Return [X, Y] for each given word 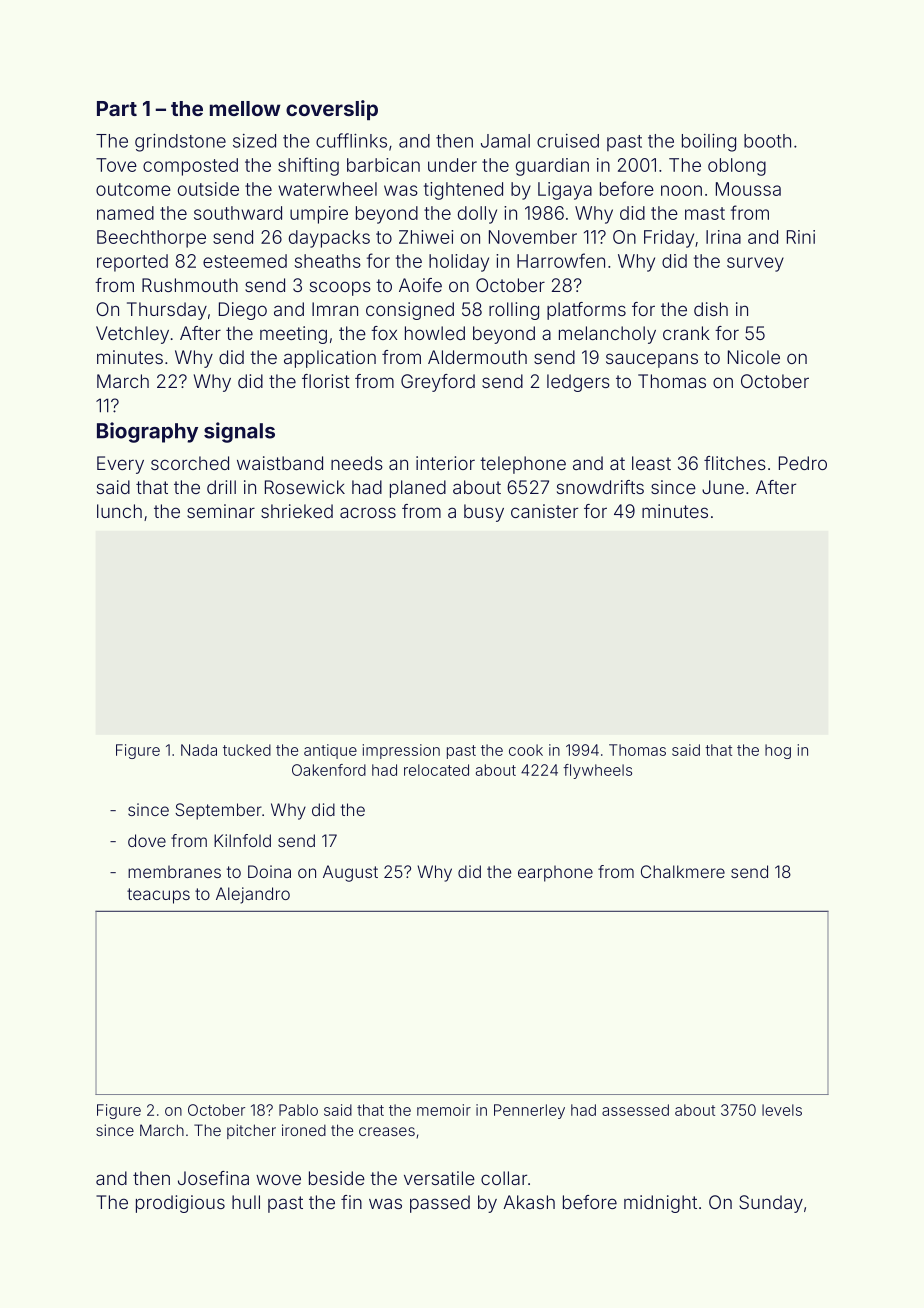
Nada [199, 750]
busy [484, 513]
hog [778, 751]
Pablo [298, 1110]
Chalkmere [683, 871]
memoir [444, 1110]
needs [357, 463]
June [723, 487]
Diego [243, 311]
